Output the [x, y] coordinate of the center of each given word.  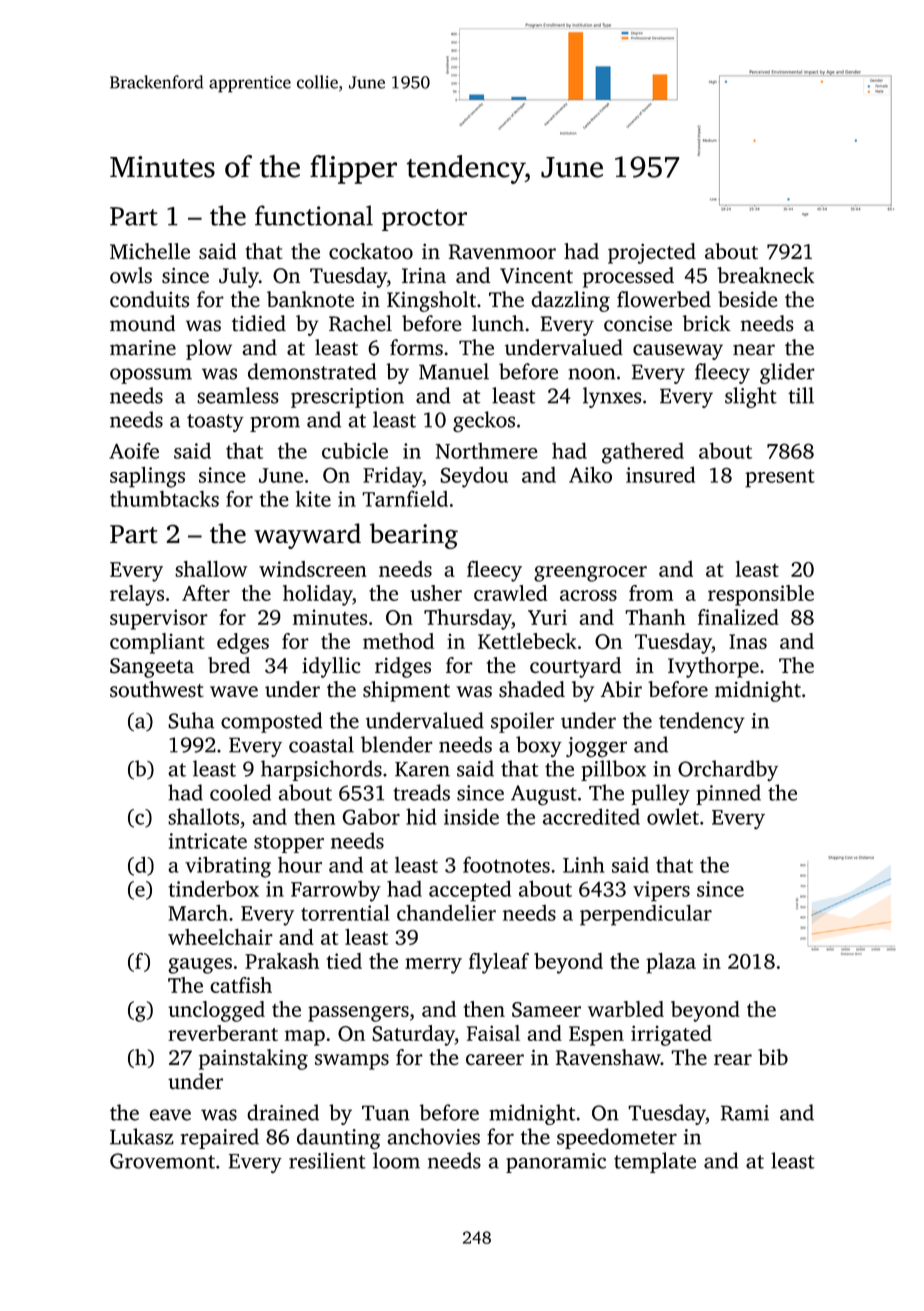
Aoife [134, 451]
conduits [149, 299]
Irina [424, 275]
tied [344, 961]
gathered [643, 453]
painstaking [253, 1059]
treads [421, 792]
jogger [596, 747]
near [754, 350]
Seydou [474, 477]
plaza [671, 963]
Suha [191, 720]
